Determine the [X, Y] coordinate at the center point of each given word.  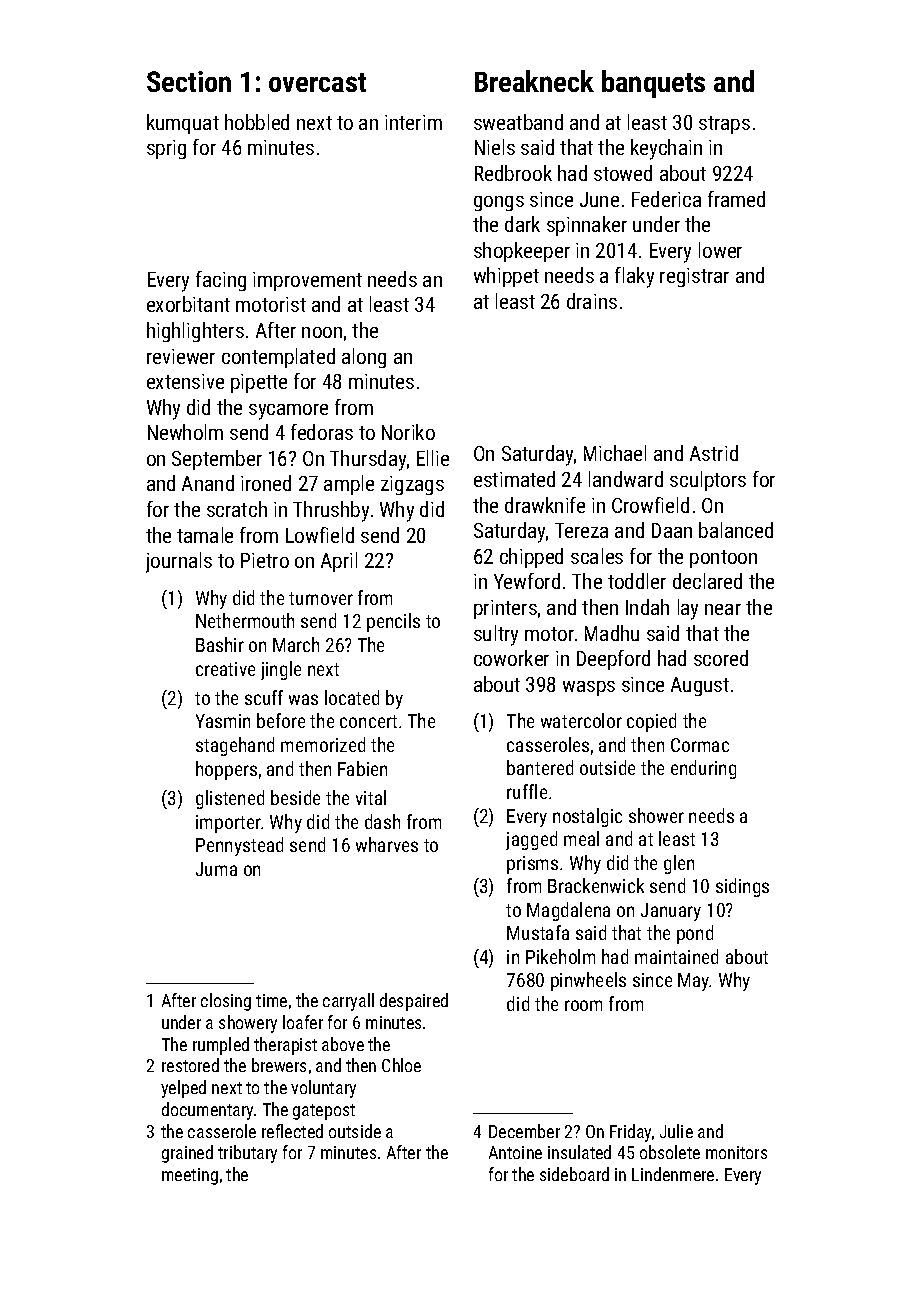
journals [179, 562]
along [364, 358]
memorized [323, 744]
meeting [190, 1176]
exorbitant [188, 304]
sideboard [574, 1174]
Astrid [714, 453]
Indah [647, 607]
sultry [496, 635]
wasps [589, 688]
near [723, 609]
